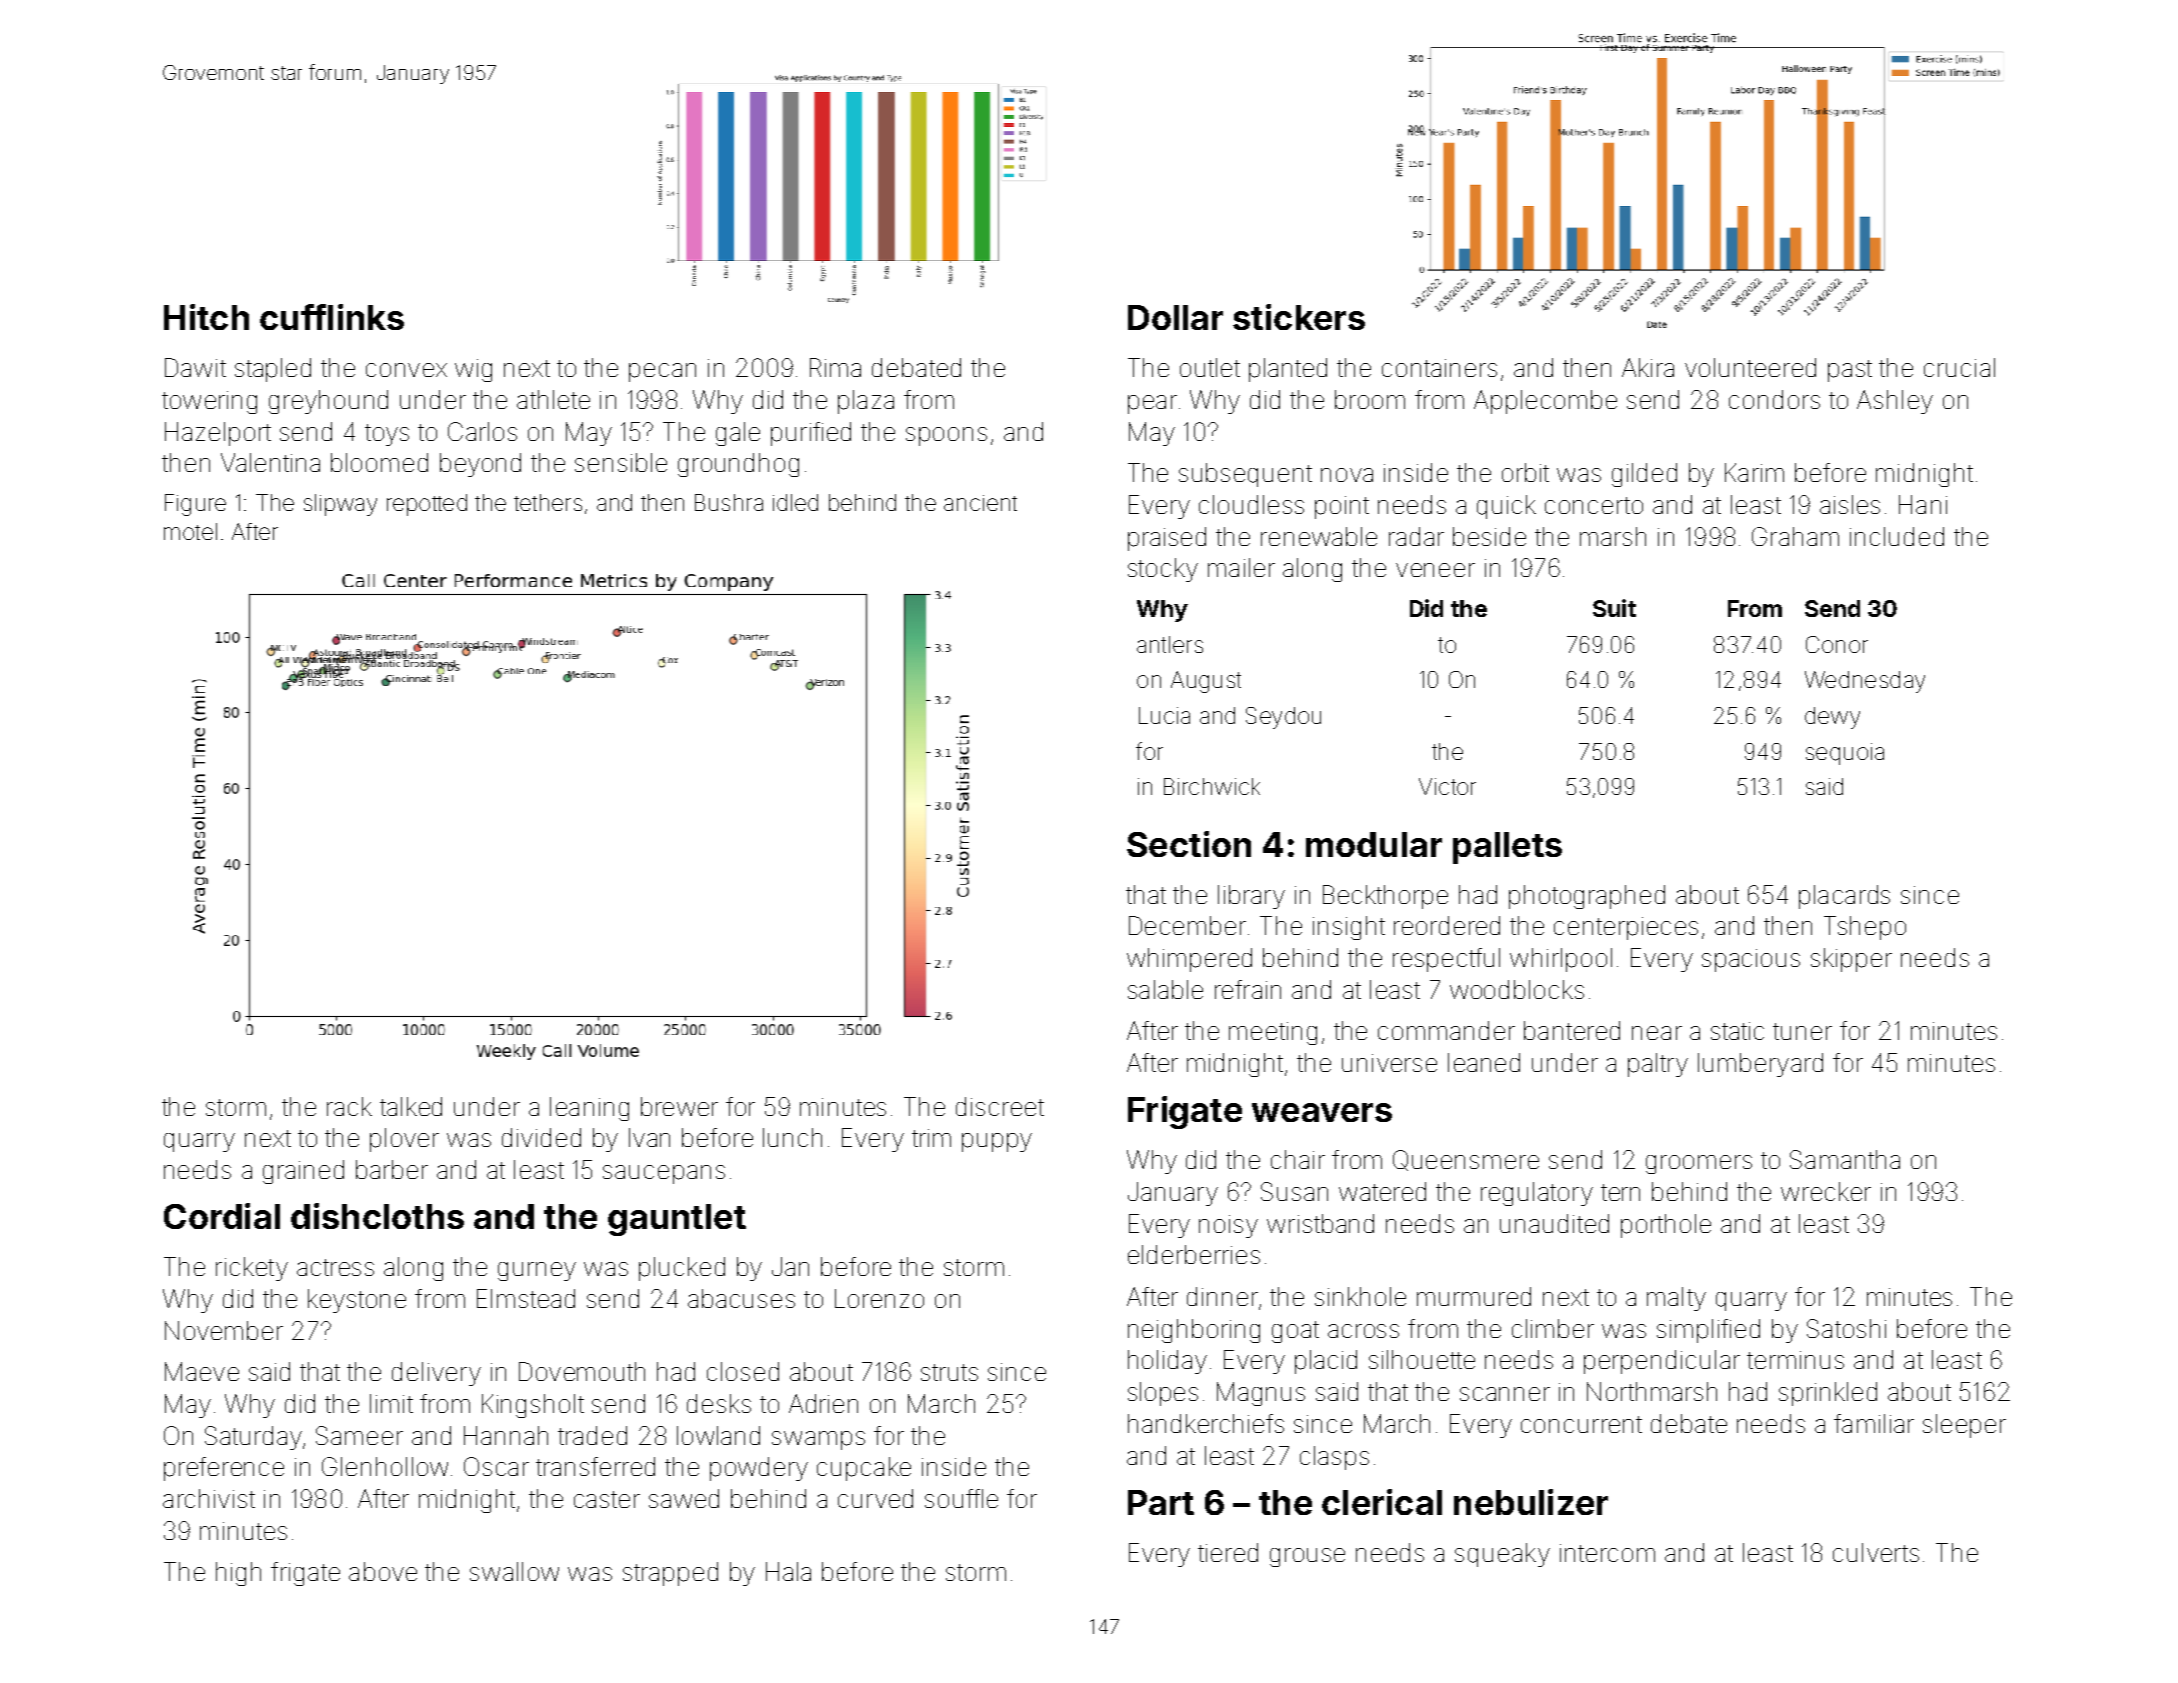 This image has width=2178, height=1683. Describe the element at coordinates (1850, 504) in the image. I see `aisles` at that location.
